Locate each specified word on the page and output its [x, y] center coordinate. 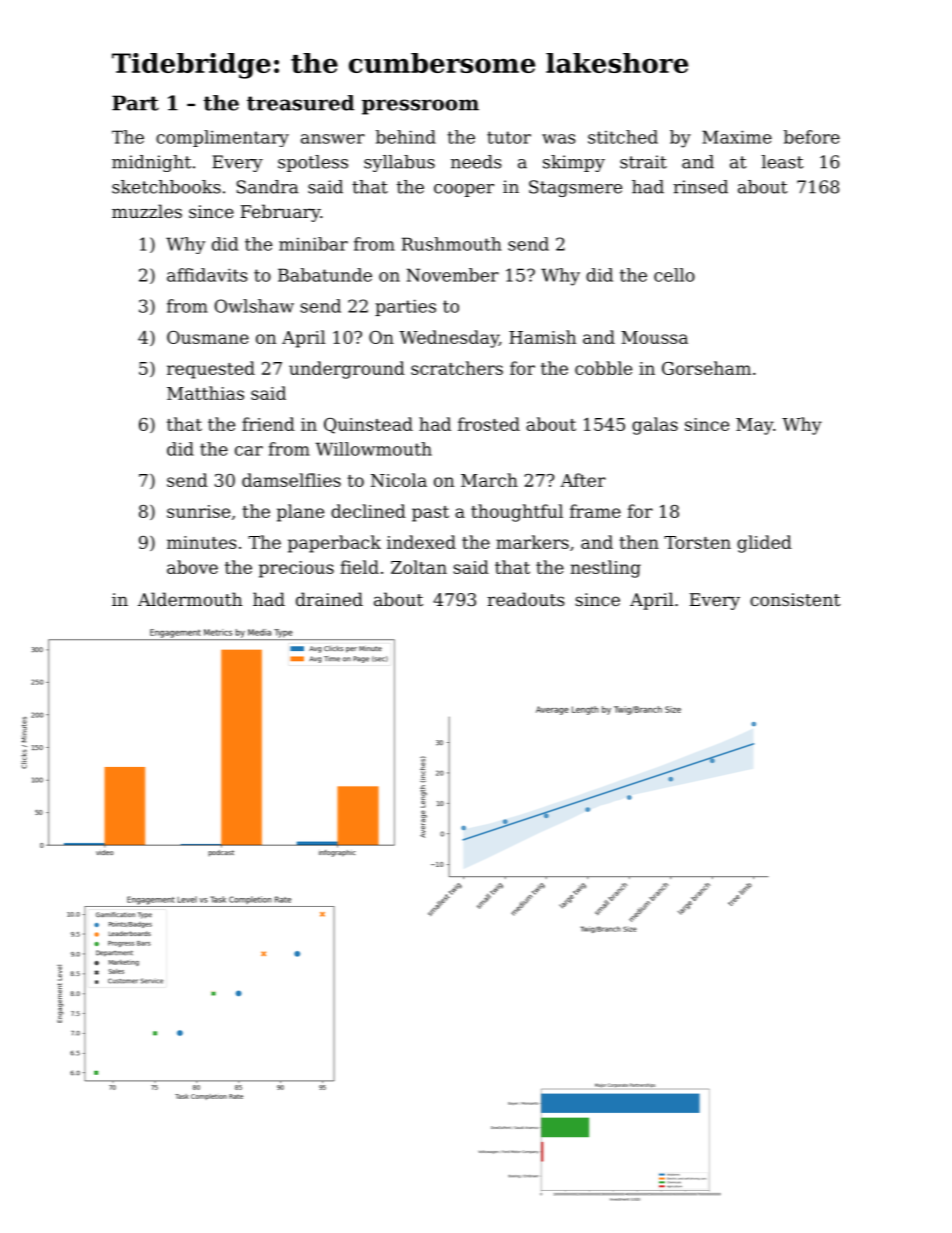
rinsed [700, 187]
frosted [489, 424]
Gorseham [706, 368]
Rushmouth [452, 244]
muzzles [147, 211]
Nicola [399, 480]
